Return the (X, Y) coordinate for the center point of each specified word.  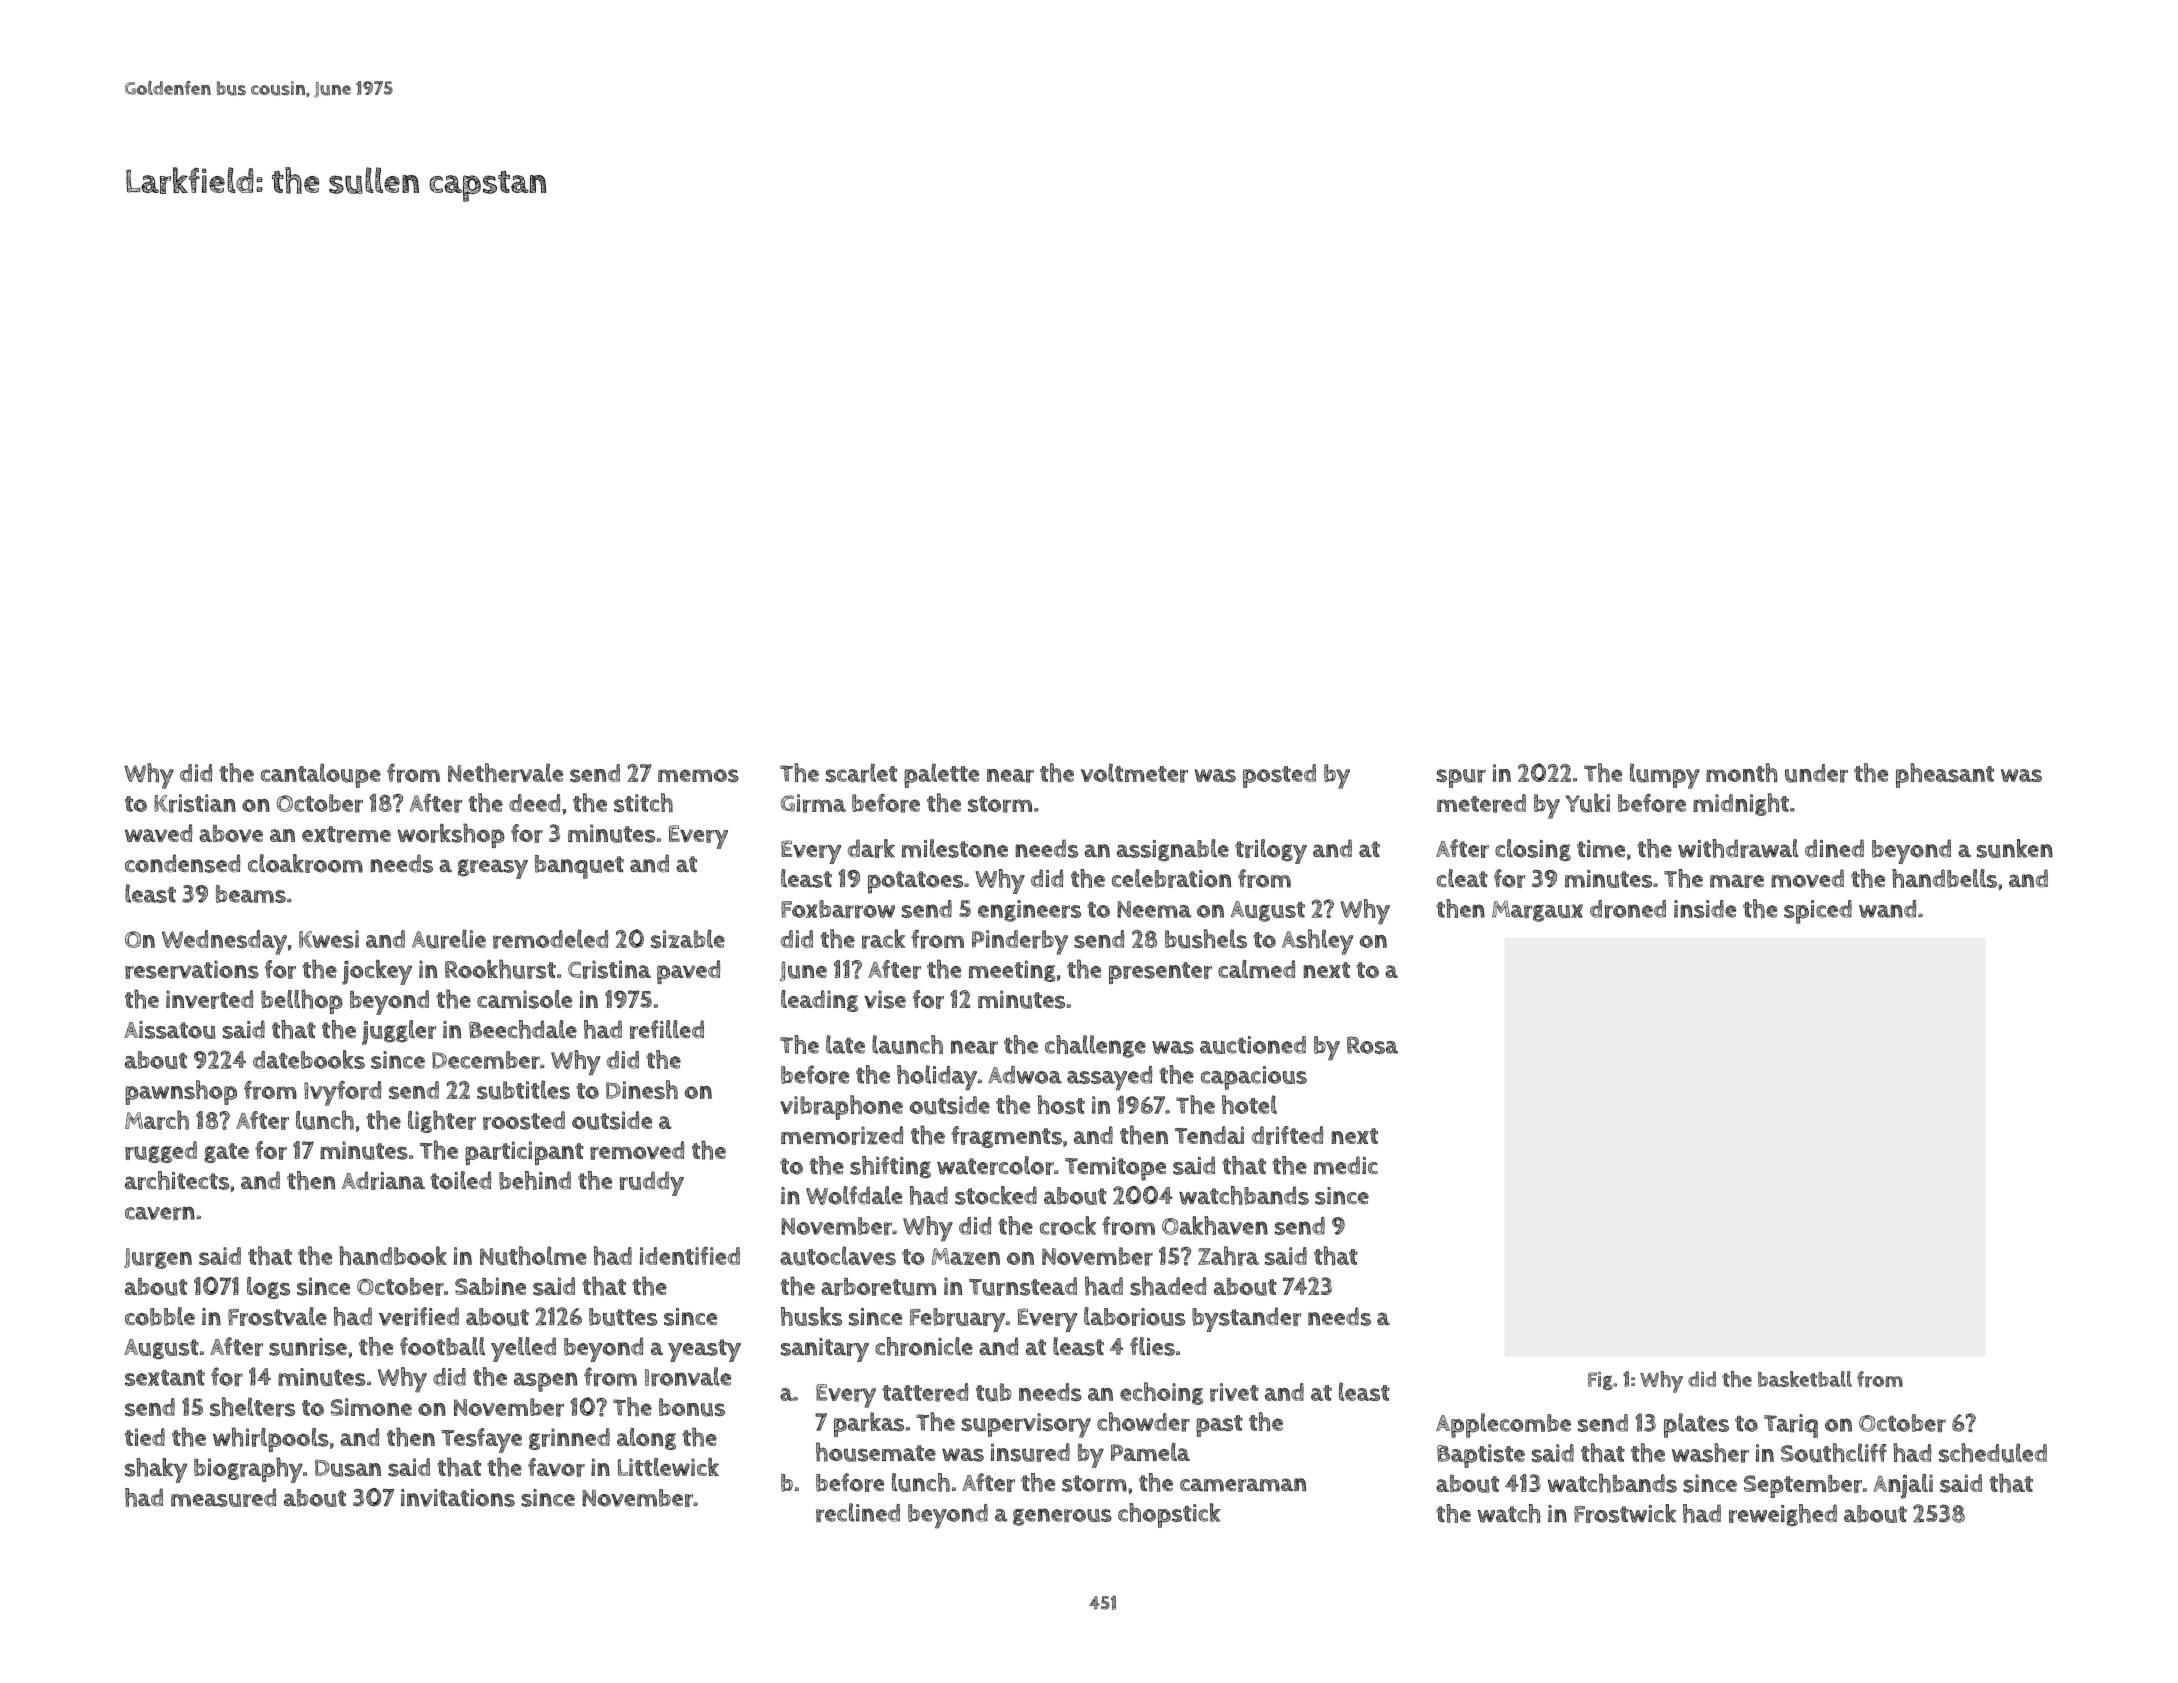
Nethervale (505, 773)
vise (885, 999)
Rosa (1372, 1045)
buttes (623, 1317)
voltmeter (1134, 773)
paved (688, 972)
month (1741, 772)
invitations (458, 1498)
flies (1152, 1346)
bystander (1246, 1319)
